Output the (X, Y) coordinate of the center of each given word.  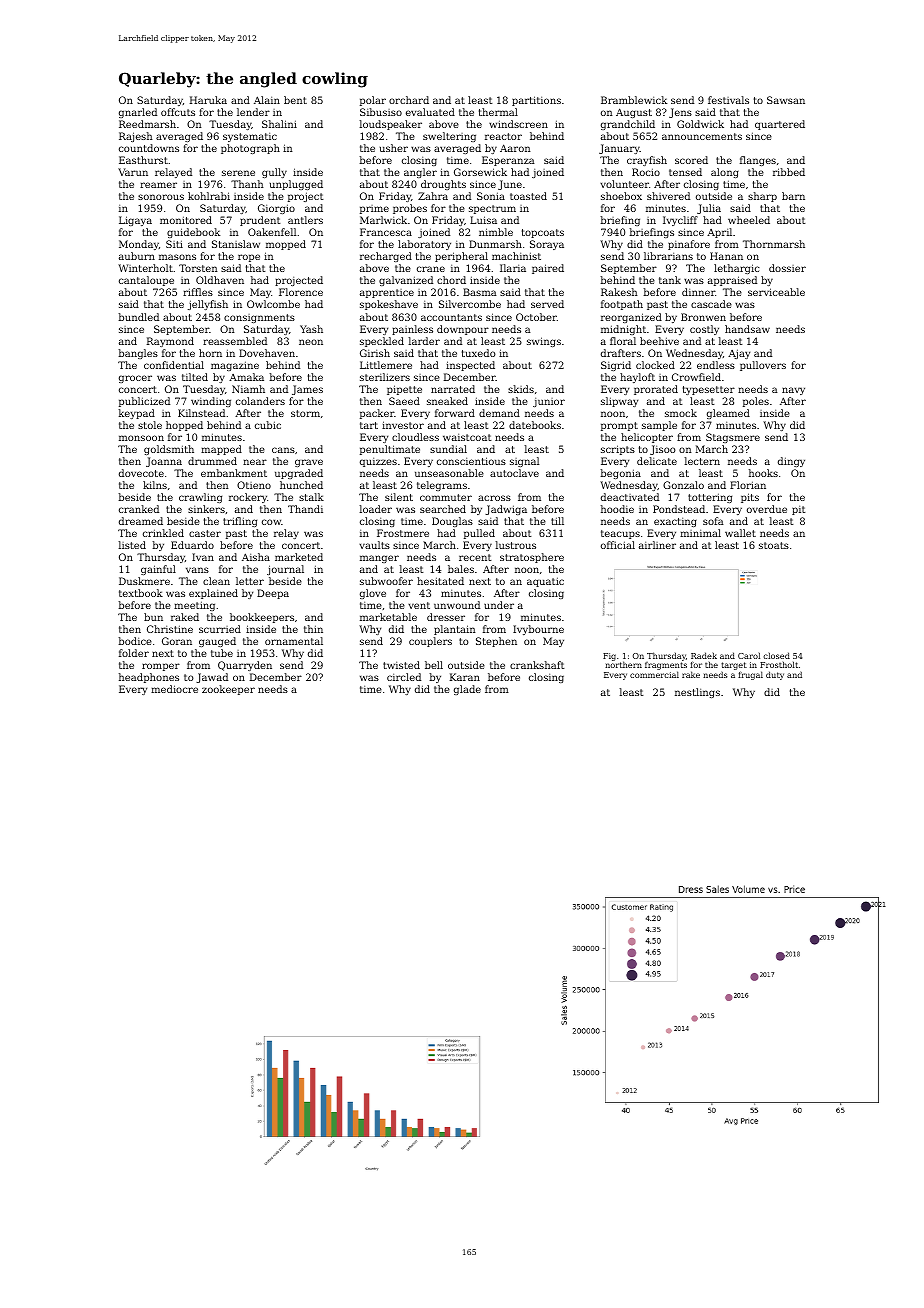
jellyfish (208, 305)
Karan (465, 677)
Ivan (203, 557)
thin (313, 629)
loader (376, 509)
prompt (619, 426)
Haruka (208, 100)
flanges (758, 161)
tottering (710, 498)
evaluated (430, 112)
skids (521, 389)
